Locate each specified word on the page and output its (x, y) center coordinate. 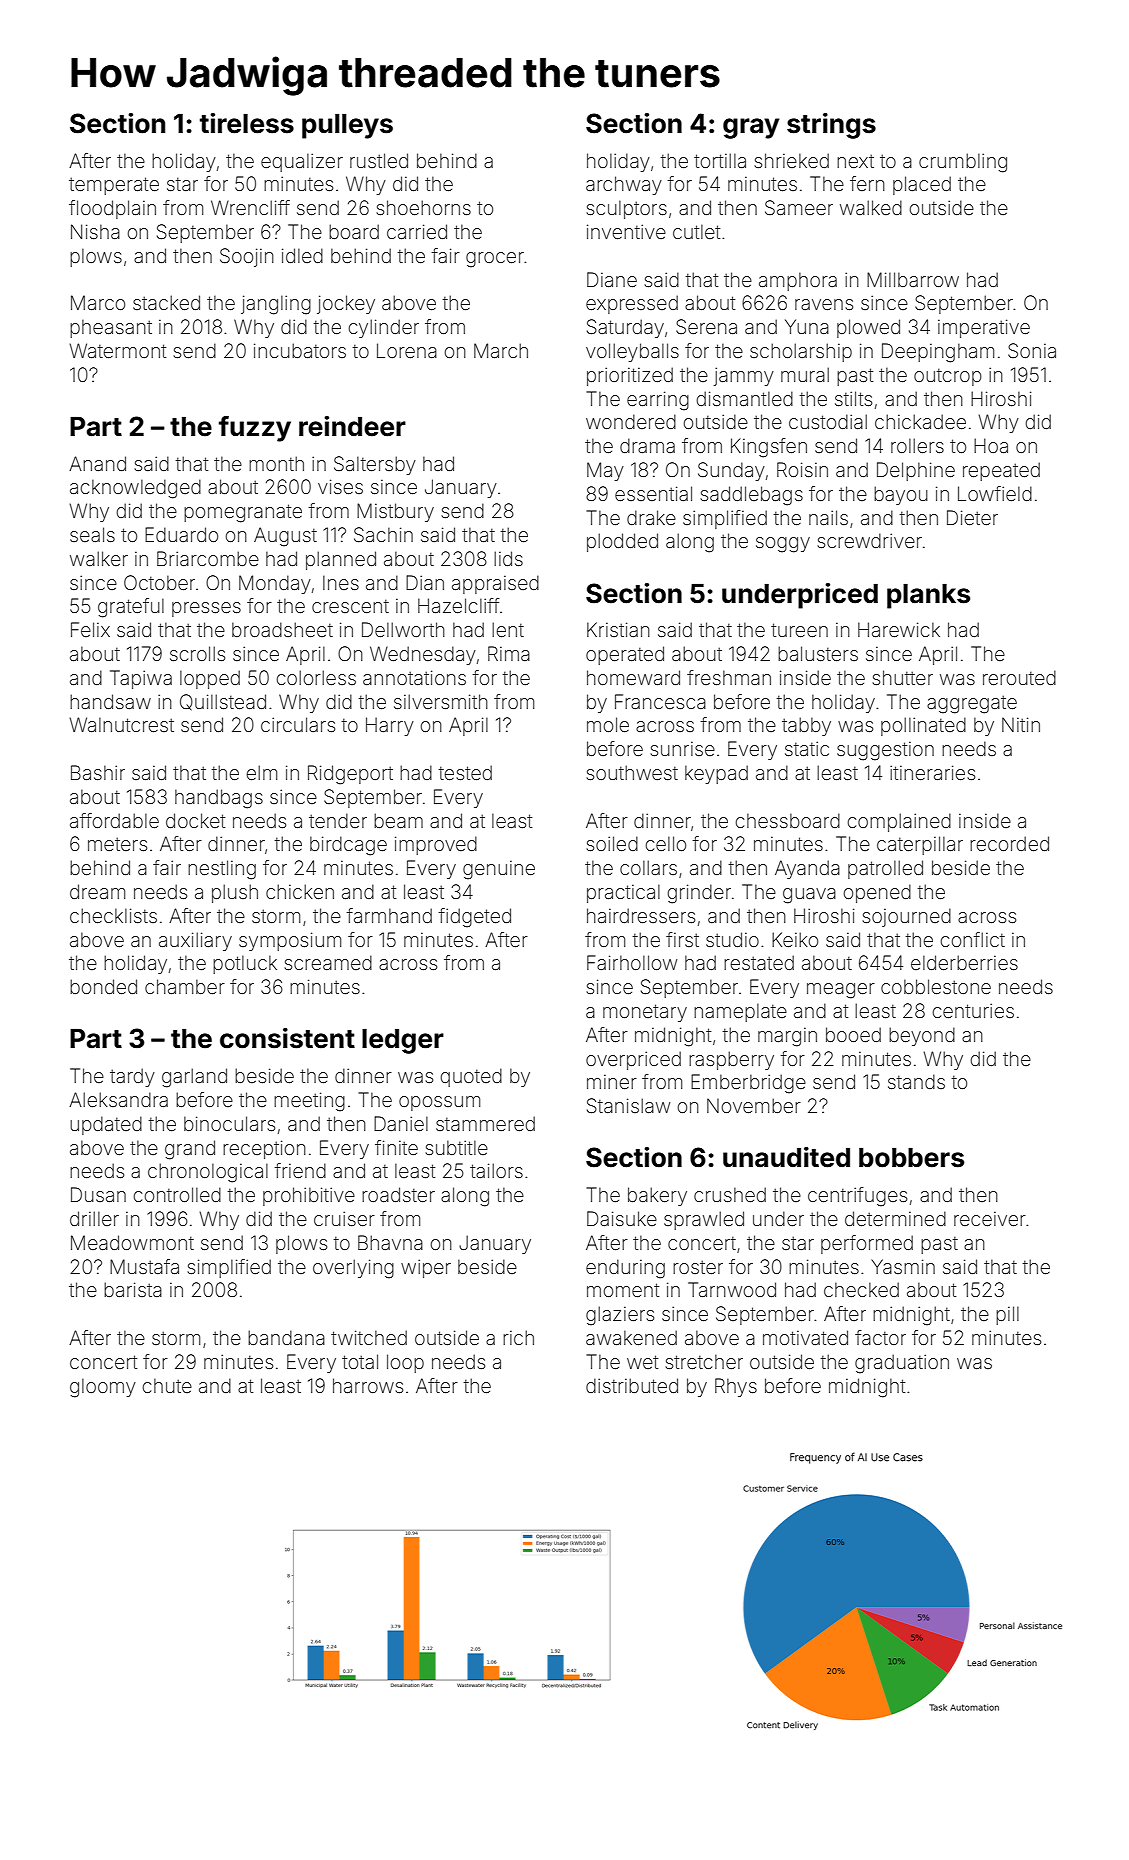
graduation (902, 1364)
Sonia (1032, 350)
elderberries (964, 962)
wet (642, 1362)
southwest (632, 772)
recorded (1009, 843)
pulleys (347, 126)
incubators (300, 350)
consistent (287, 1038)
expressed (632, 304)
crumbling (963, 163)
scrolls (197, 653)
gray (751, 128)
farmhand (389, 915)
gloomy (103, 1388)
